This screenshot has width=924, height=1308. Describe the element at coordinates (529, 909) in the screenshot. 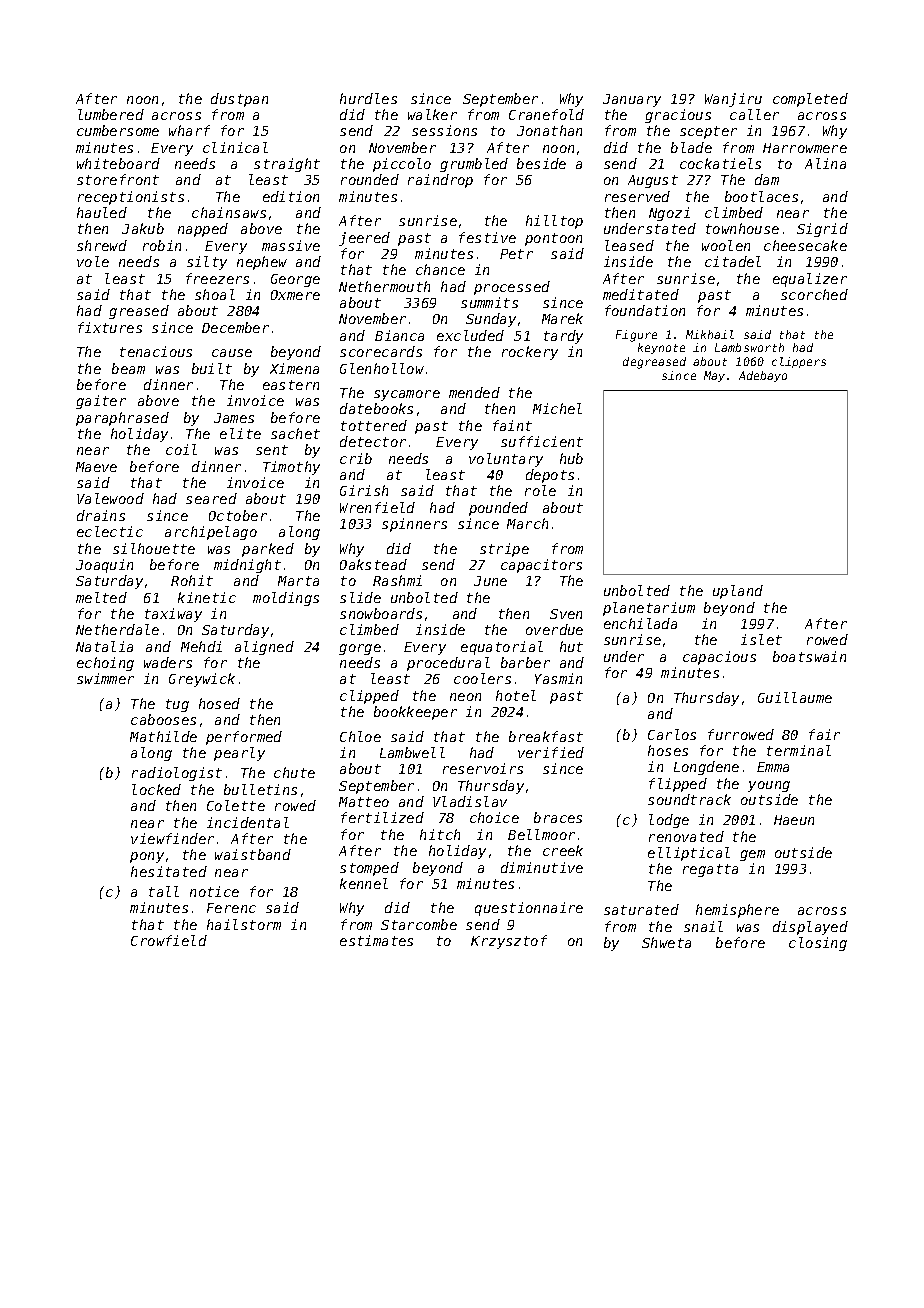

I see `questionnaire` at that location.
